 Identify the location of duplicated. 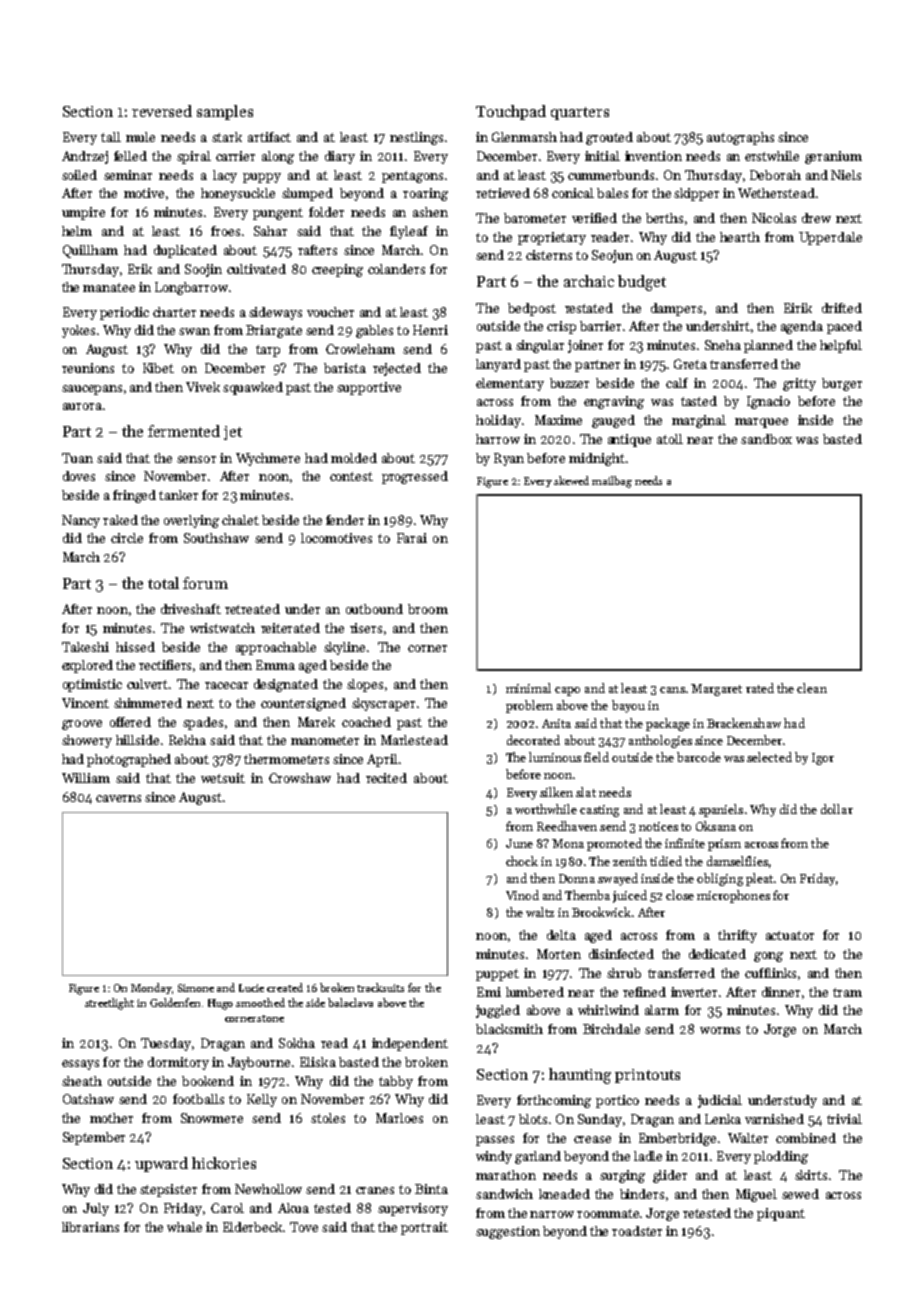
(185, 251).
